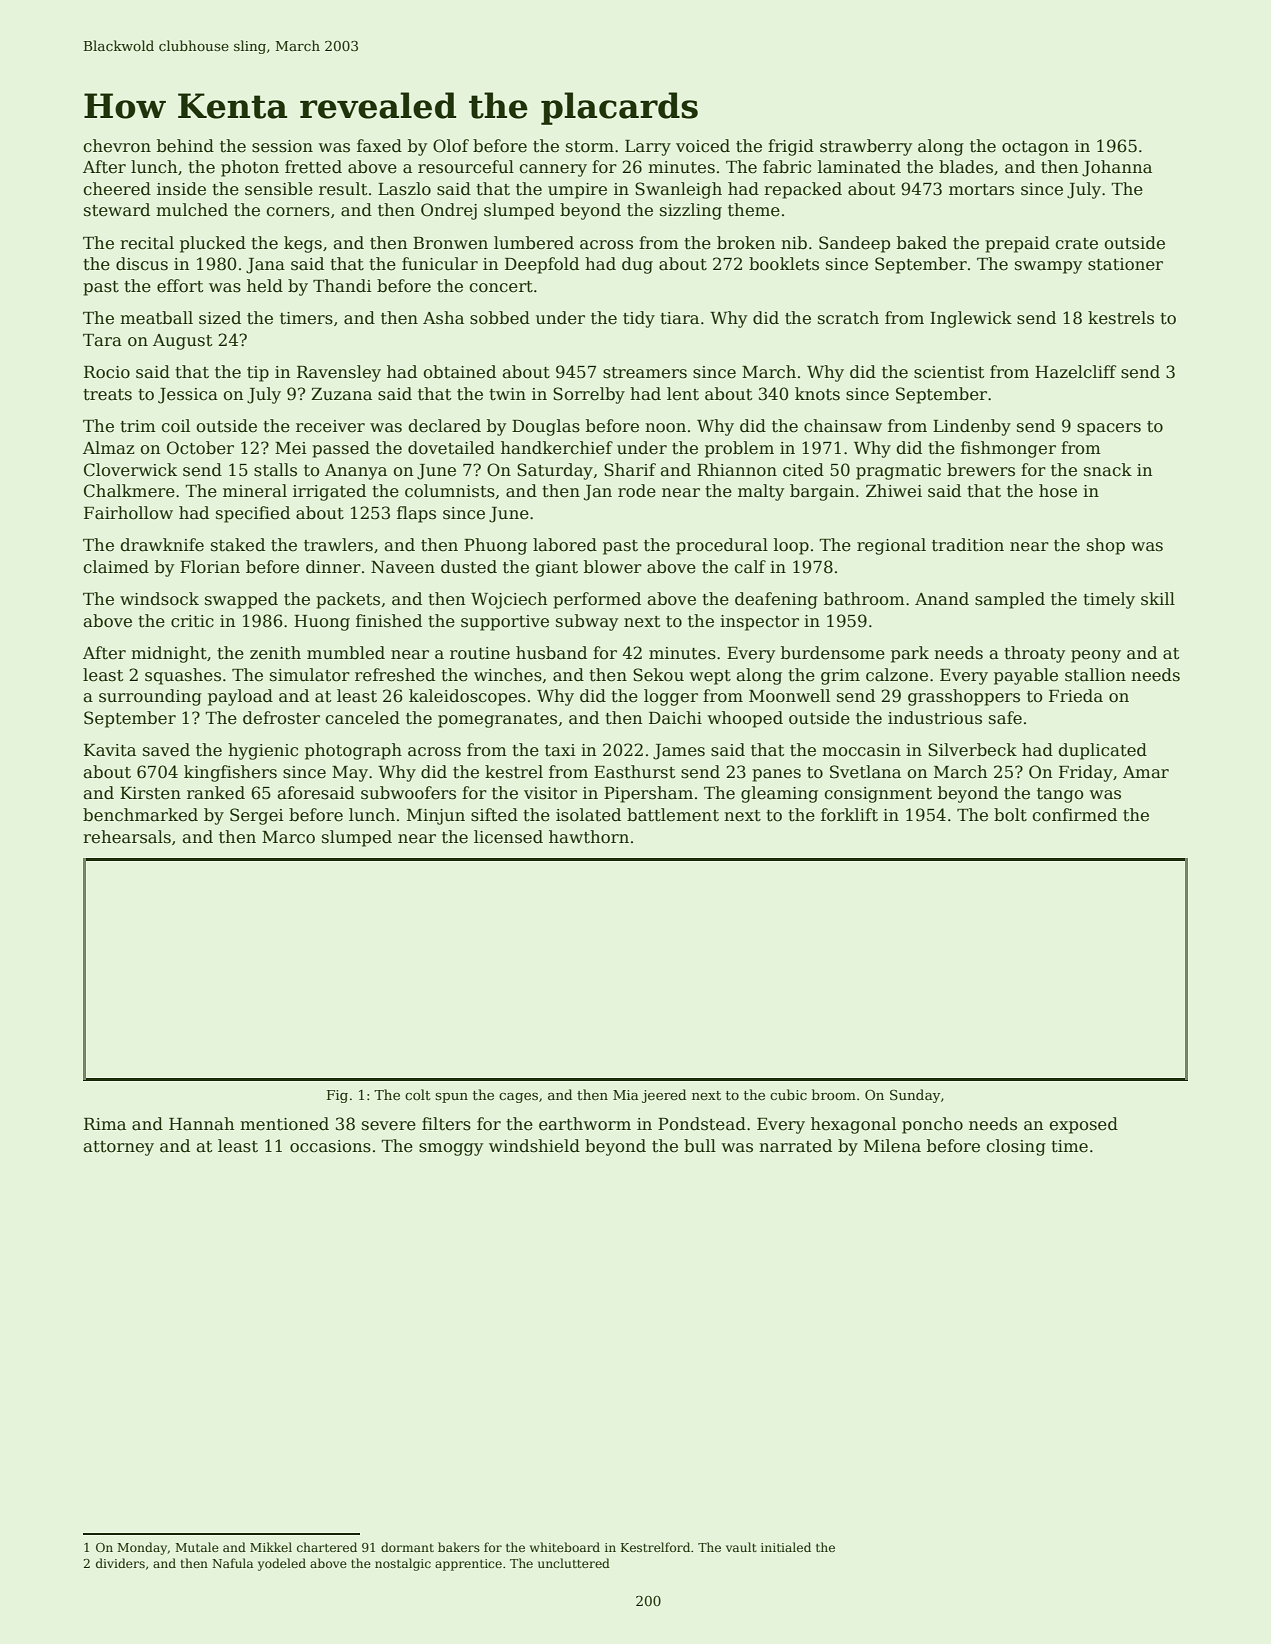 This image has height=1644, width=1271. Describe the element at coordinates (265, 286) in the image. I see `held` at that location.
